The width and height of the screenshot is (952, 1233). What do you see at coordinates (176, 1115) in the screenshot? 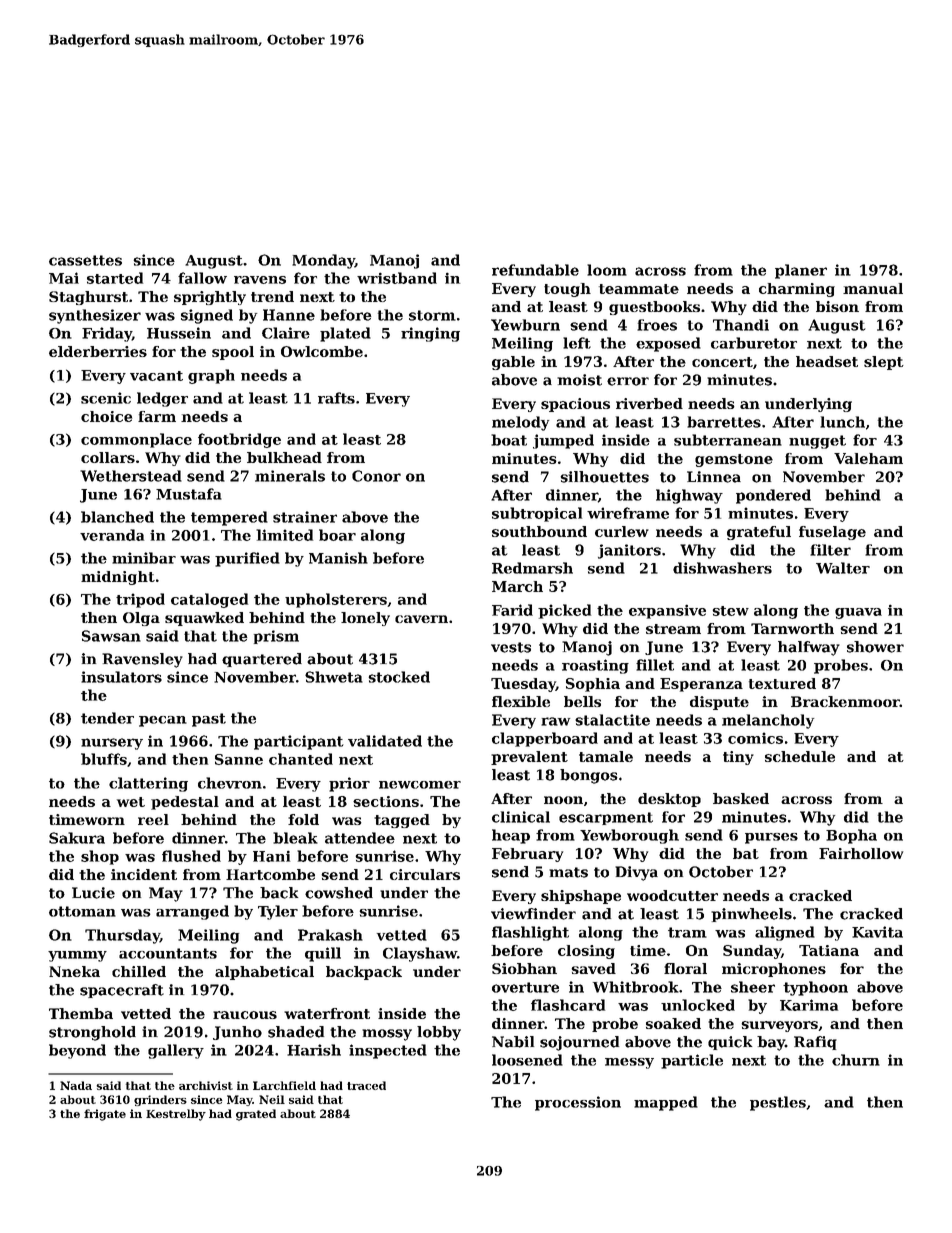
I see `Kestrelby` at bounding box center [176, 1115].
